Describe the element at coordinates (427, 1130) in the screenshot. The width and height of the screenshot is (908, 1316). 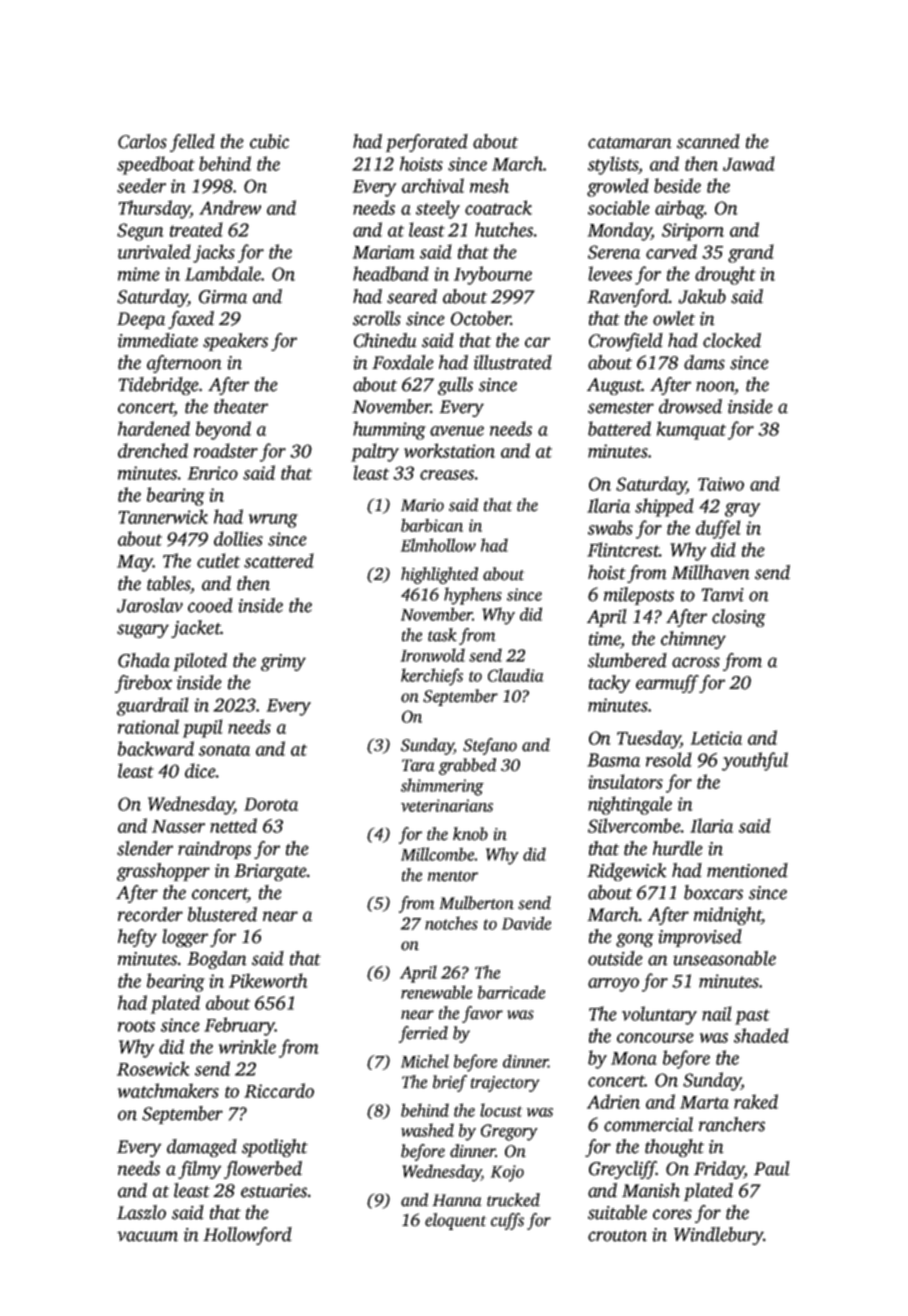
I see `washed` at that location.
